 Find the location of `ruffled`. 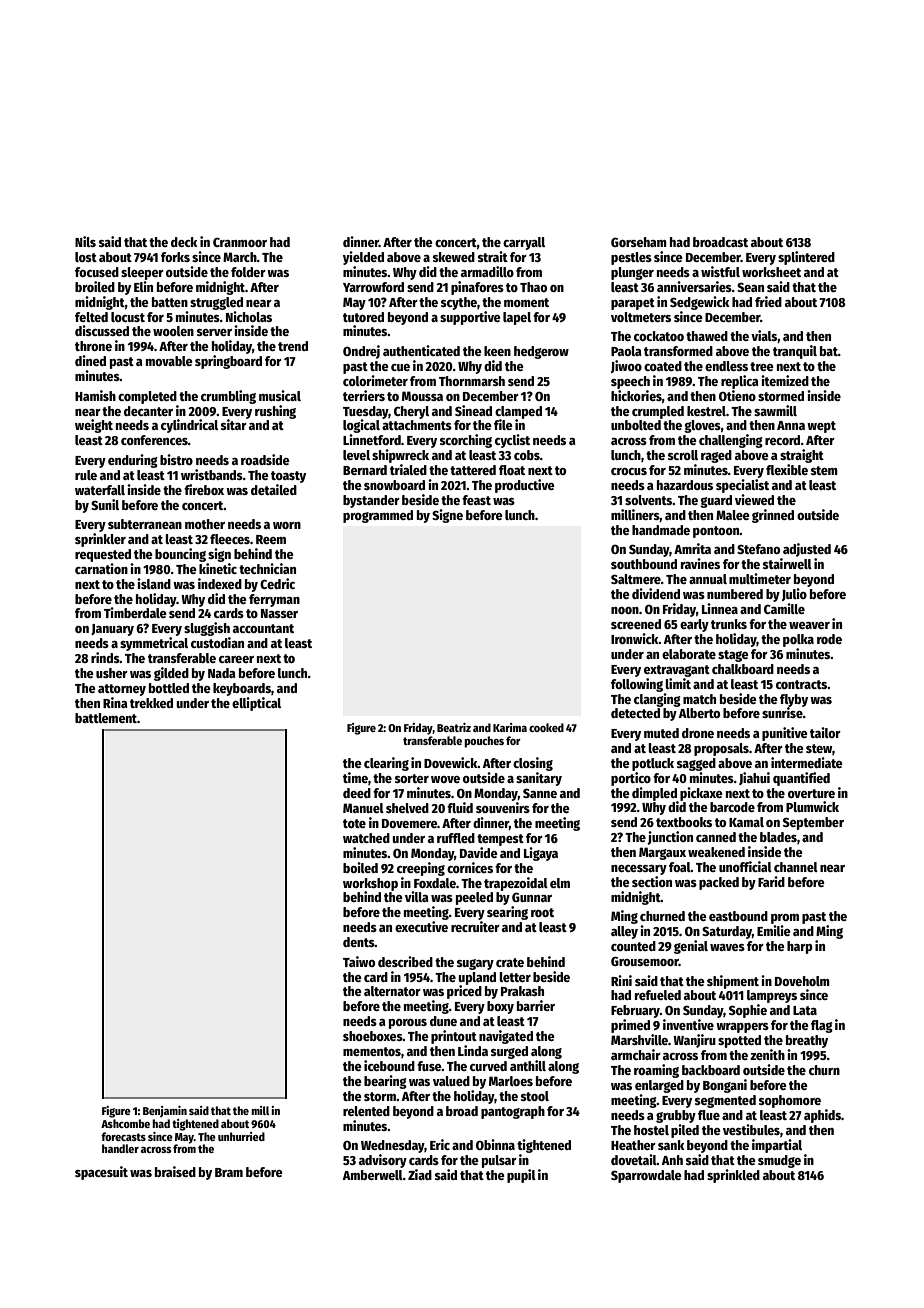

ruffled is located at coordinates (456, 838).
